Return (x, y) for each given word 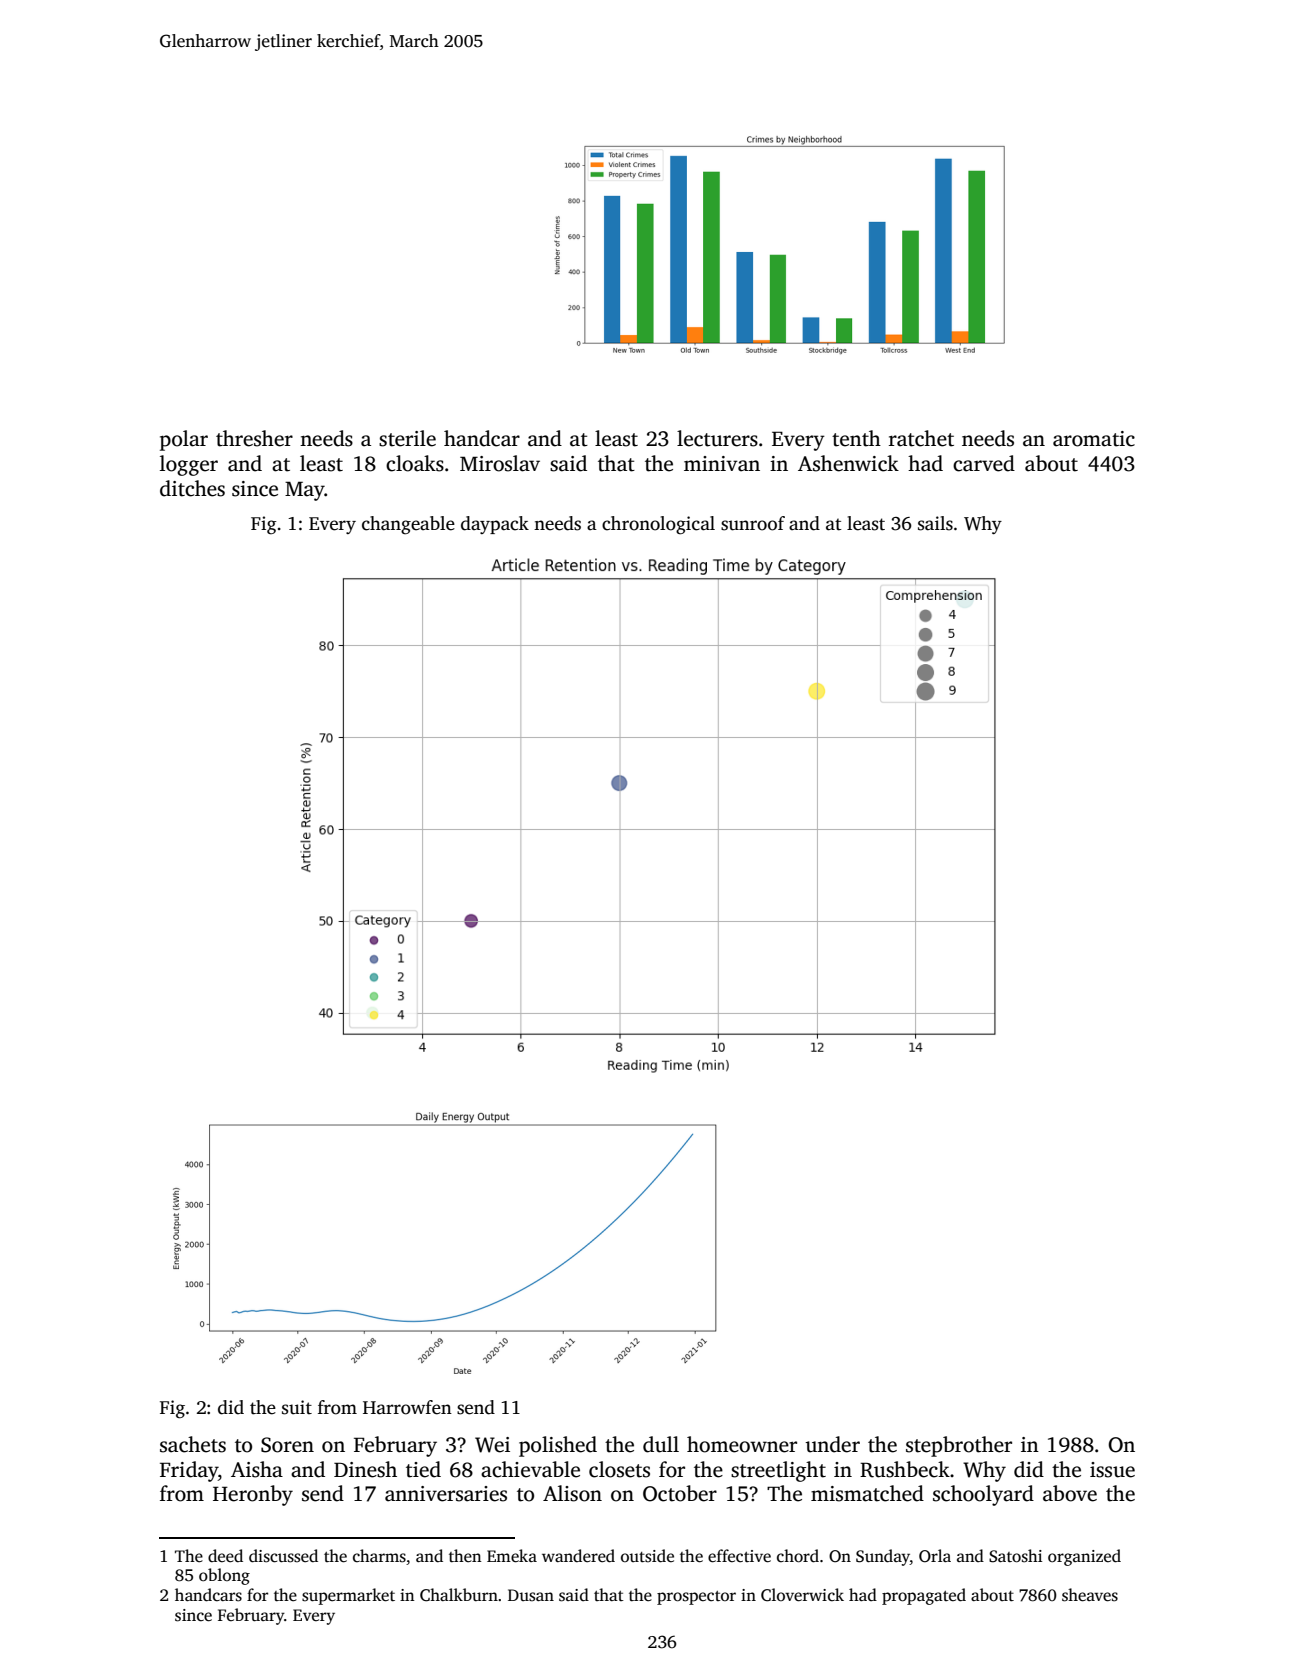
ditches (192, 488)
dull (661, 1444)
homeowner (742, 1444)
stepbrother (959, 1446)
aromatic (1094, 439)
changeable (408, 525)
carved (984, 463)
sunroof (753, 523)
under (832, 1444)
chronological (658, 525)
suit (297, 1407)
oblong (224, 1576)
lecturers (717, 438)
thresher (254, 438)
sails (935, 523)
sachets (193, 1444)
